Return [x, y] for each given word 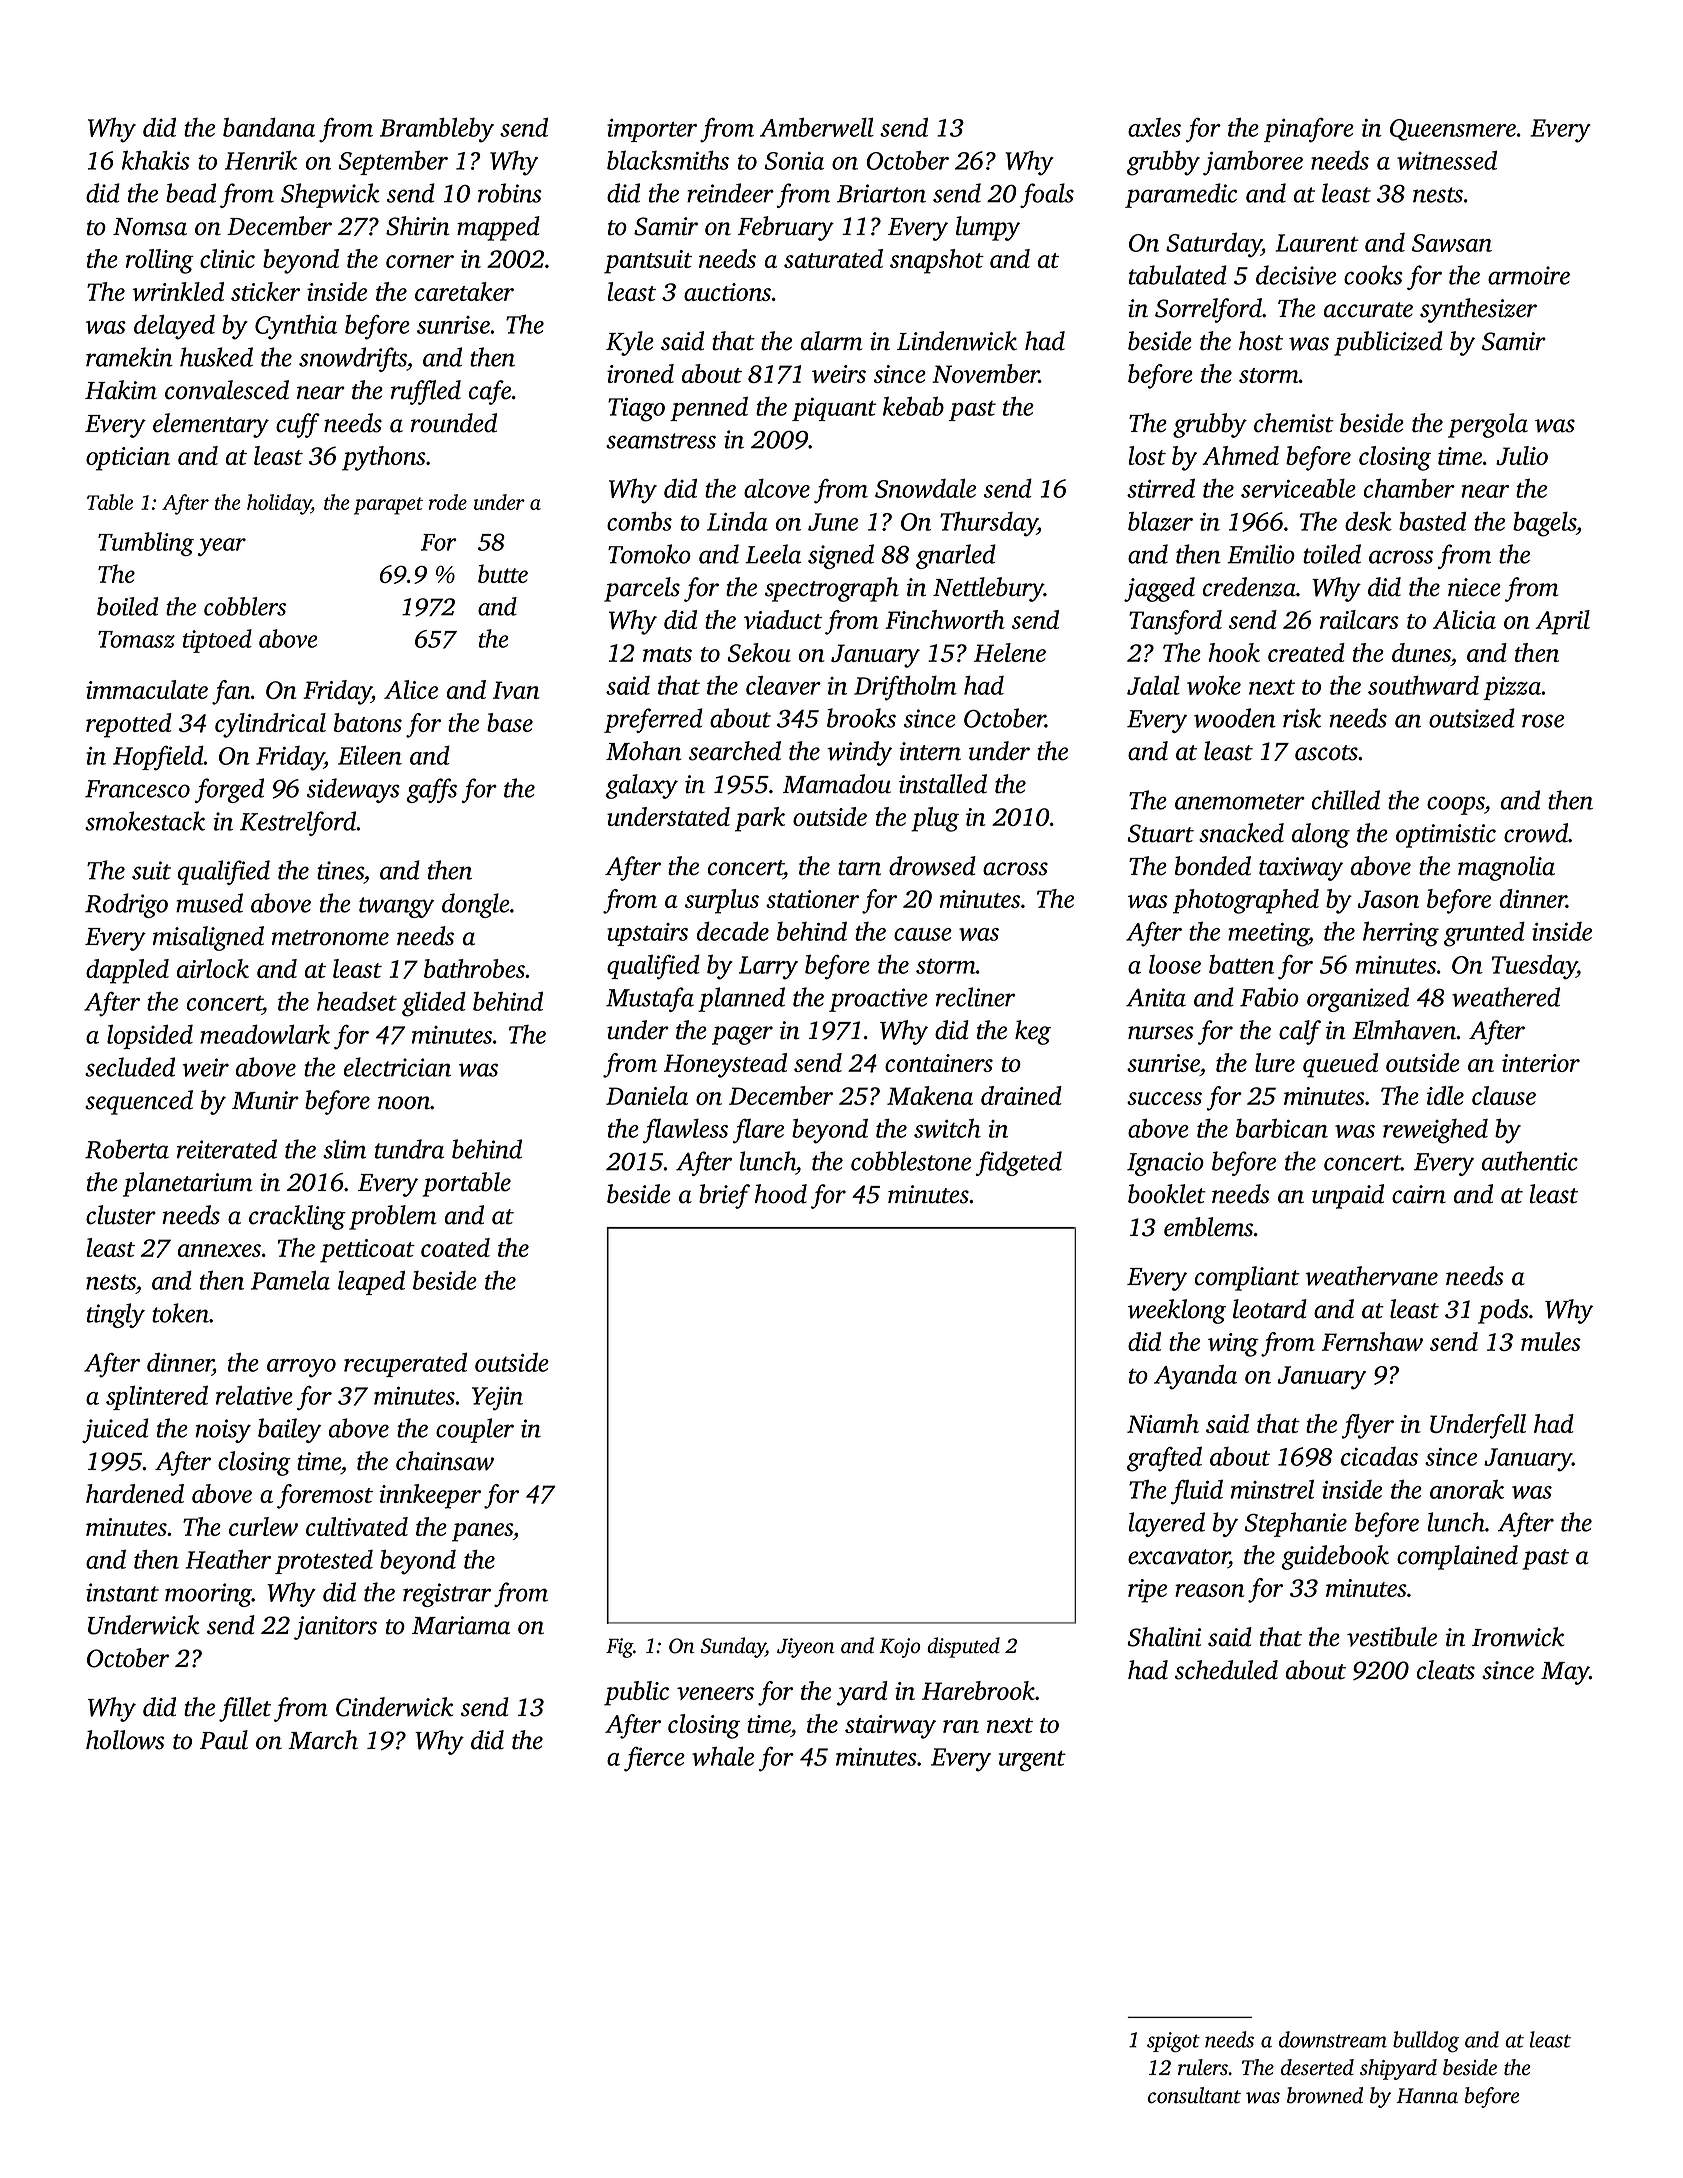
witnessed [1447, 160]
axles [1154, 127]
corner [420, 261]
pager [742, 1035]
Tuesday [1534, 967]
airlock [213, 968]
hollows [125, 1740]
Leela [773, 554]
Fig [619, 1648]
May [1565, 1673]
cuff [298, 425]
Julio [1522, 455]
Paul [224, 1740]
